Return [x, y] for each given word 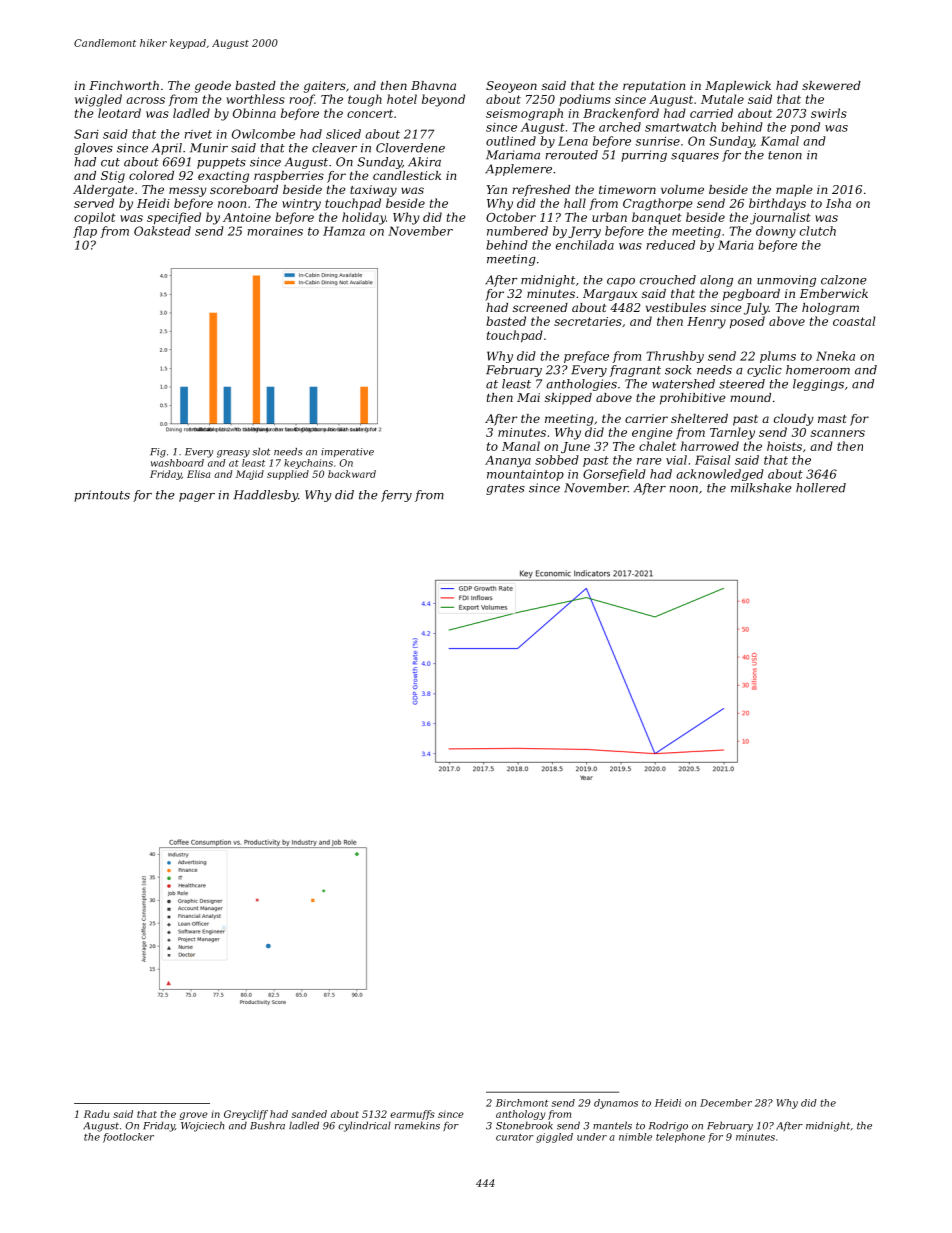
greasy [233, 454]
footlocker [128, 1138]
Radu [96, 1114]
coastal [854, 321]
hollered [821, 488]
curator [515, 1137]
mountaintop [525, 475]
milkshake [761, 488]
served [94, 203]
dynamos [616, 1104]
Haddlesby [266, 496]
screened [540, 307]
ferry [396, 496]
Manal [521, 446]
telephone [680, 1138]
